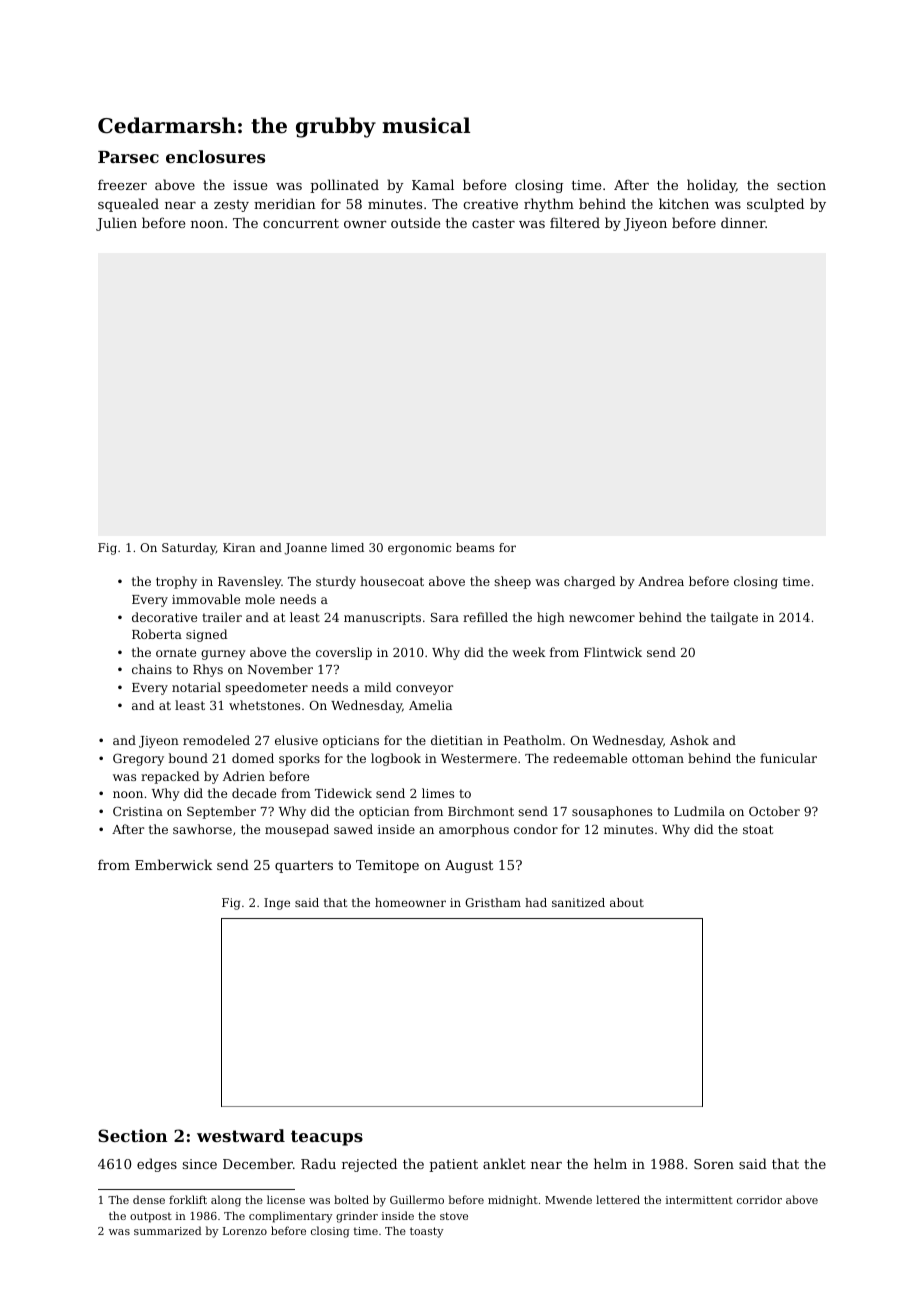  Describe the element at coordinates (157, 1165) in the document. I see `edges` at that location.
